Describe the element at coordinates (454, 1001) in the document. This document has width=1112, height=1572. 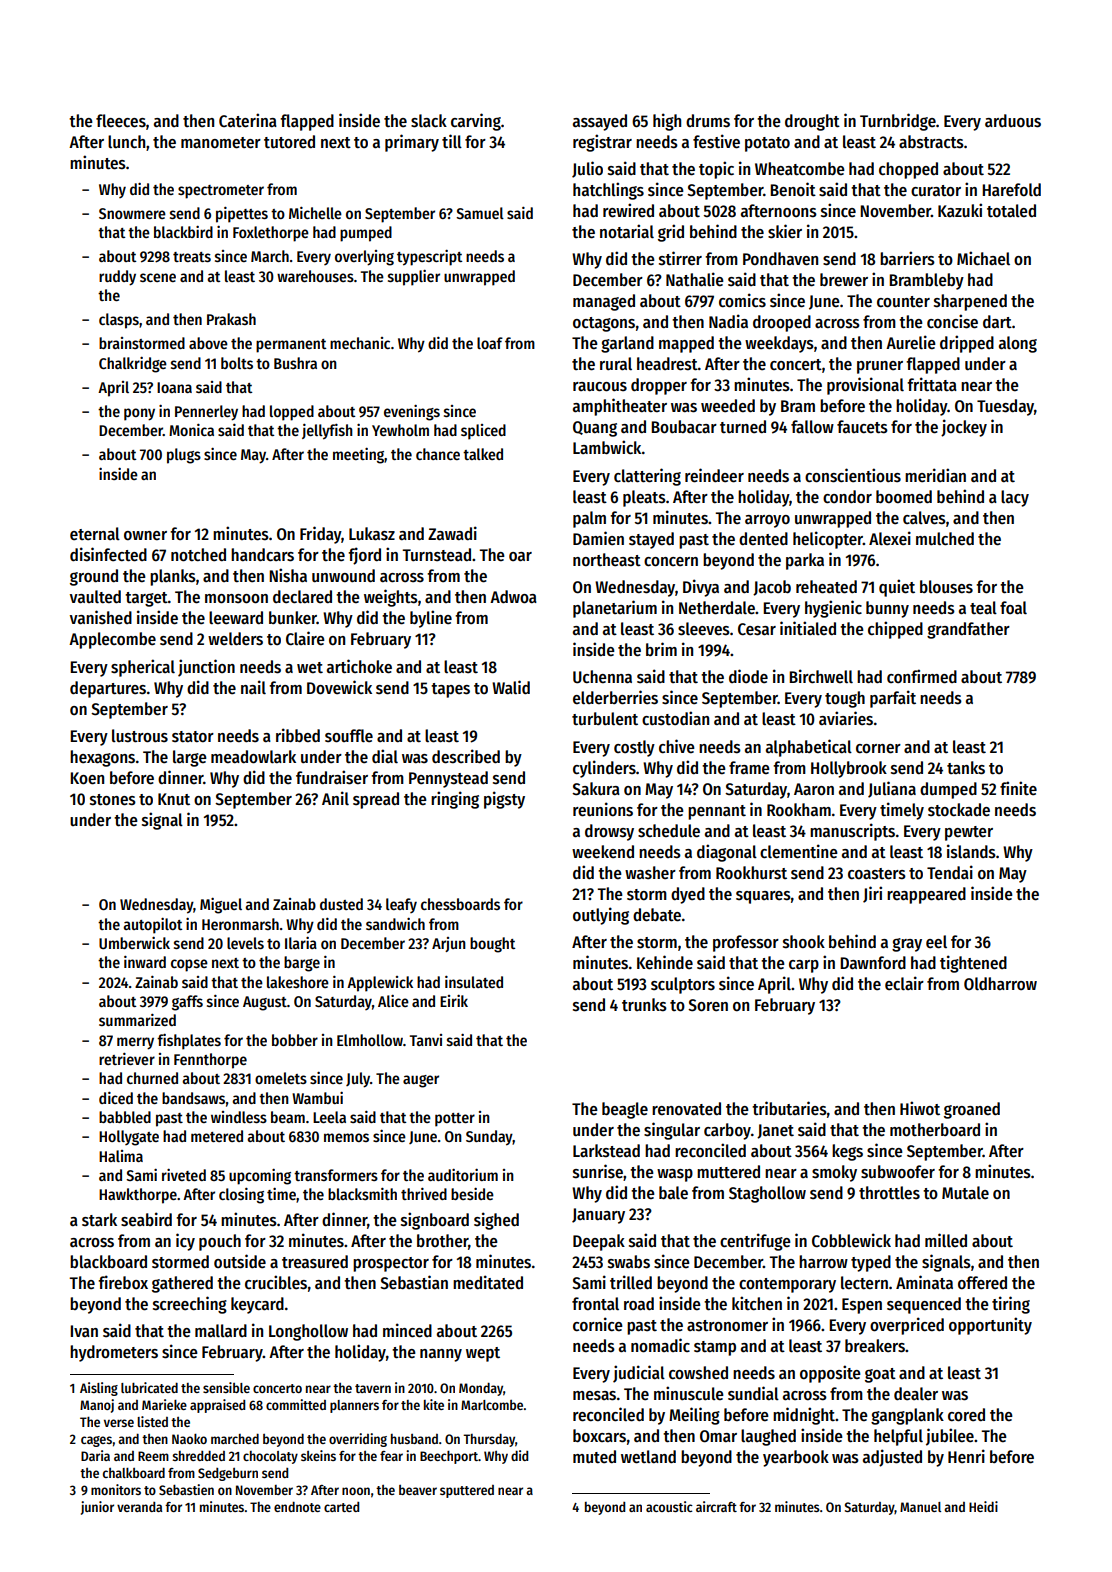
I see `Eirik` at that location.
